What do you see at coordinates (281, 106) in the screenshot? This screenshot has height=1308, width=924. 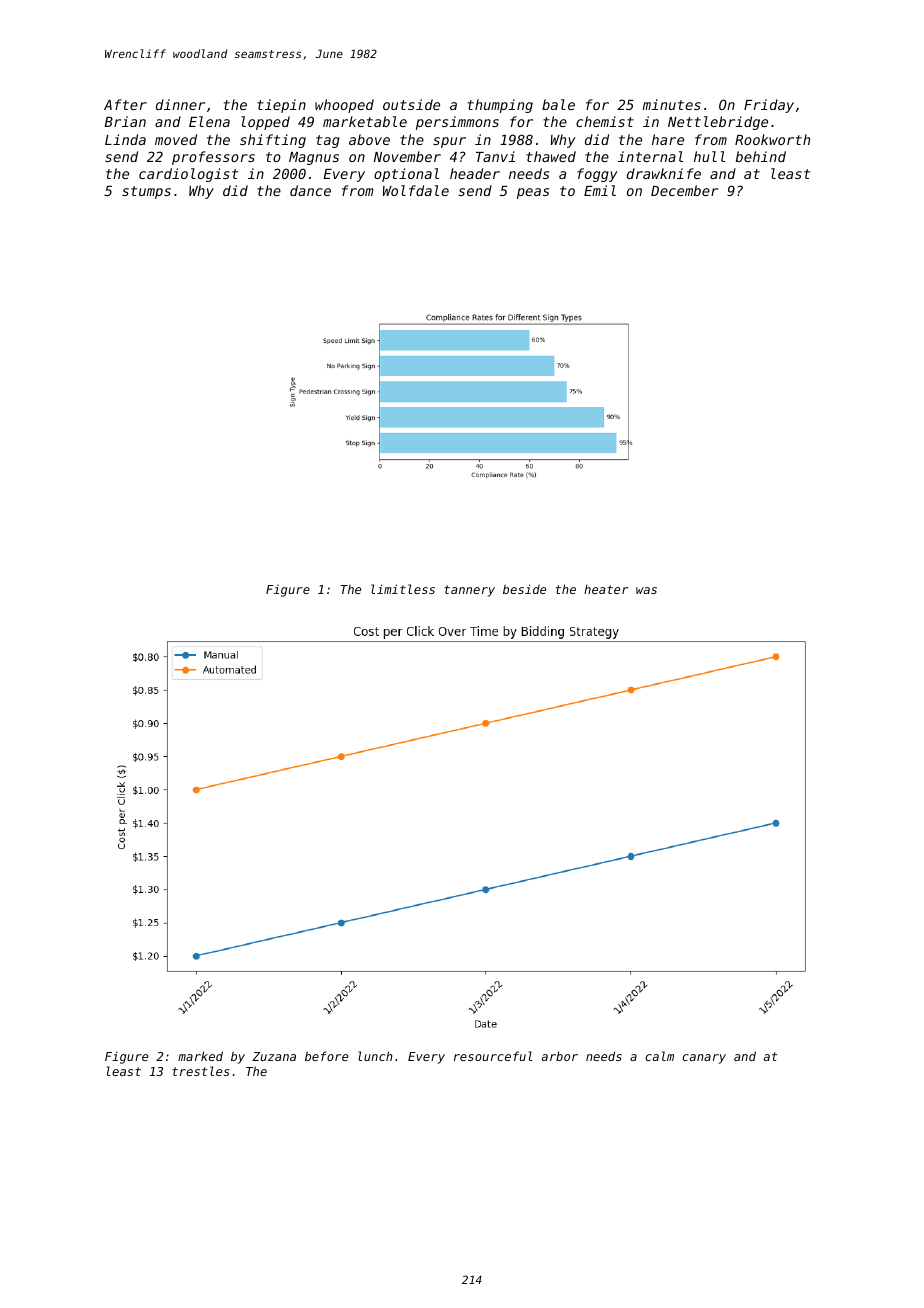 I see `tiepin` at bounding box center [281, 106].
